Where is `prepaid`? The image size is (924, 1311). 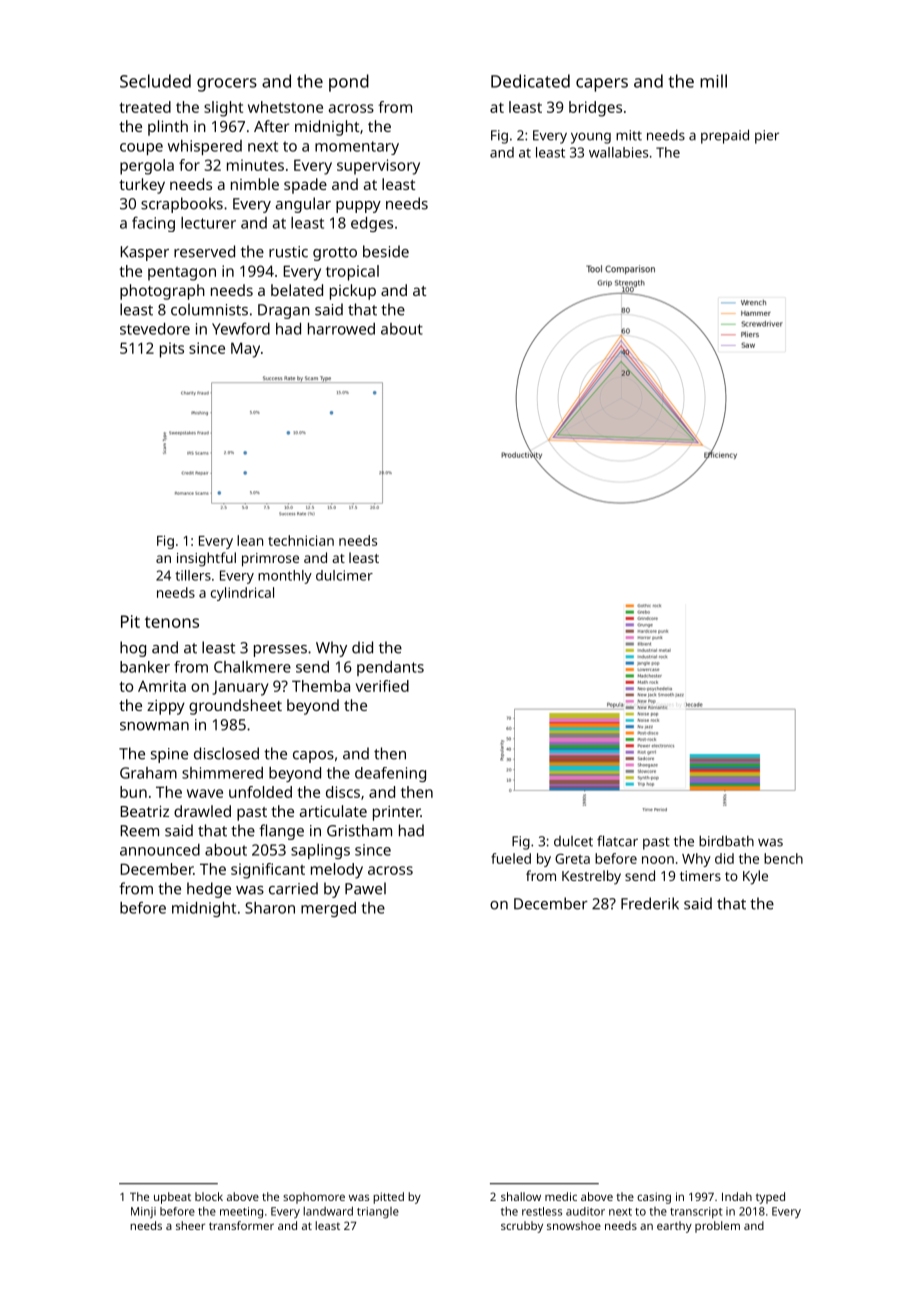
prepaid is located at coordinates (725, 136).
